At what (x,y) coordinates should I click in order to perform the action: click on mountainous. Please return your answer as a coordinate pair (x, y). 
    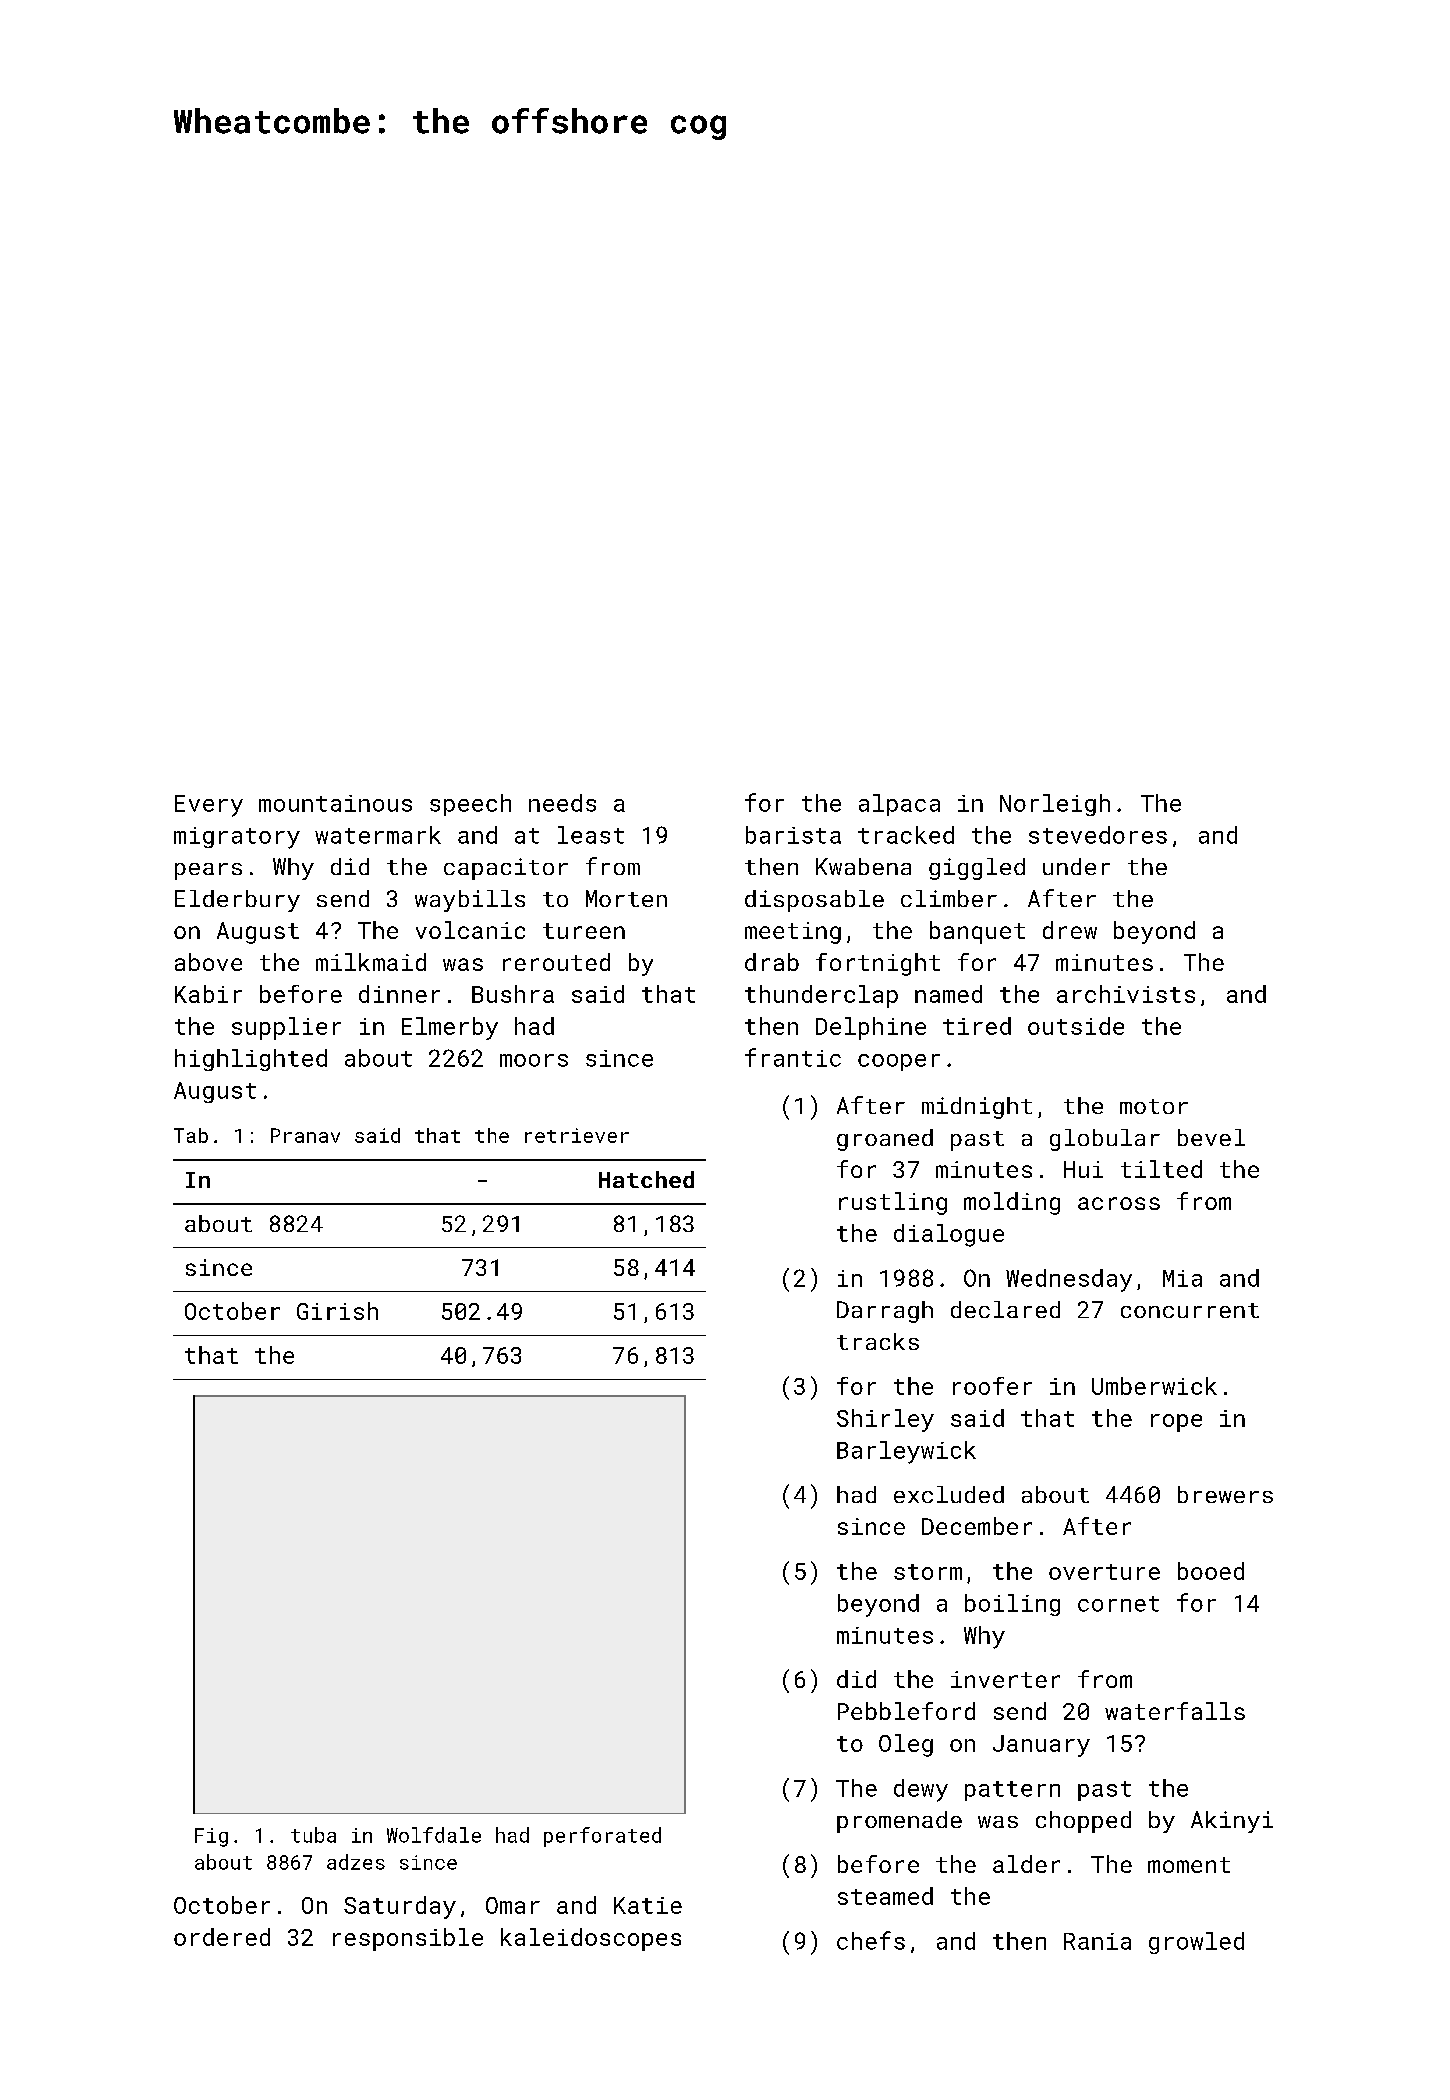
    Looking at the image, I should click on (335, 803).
